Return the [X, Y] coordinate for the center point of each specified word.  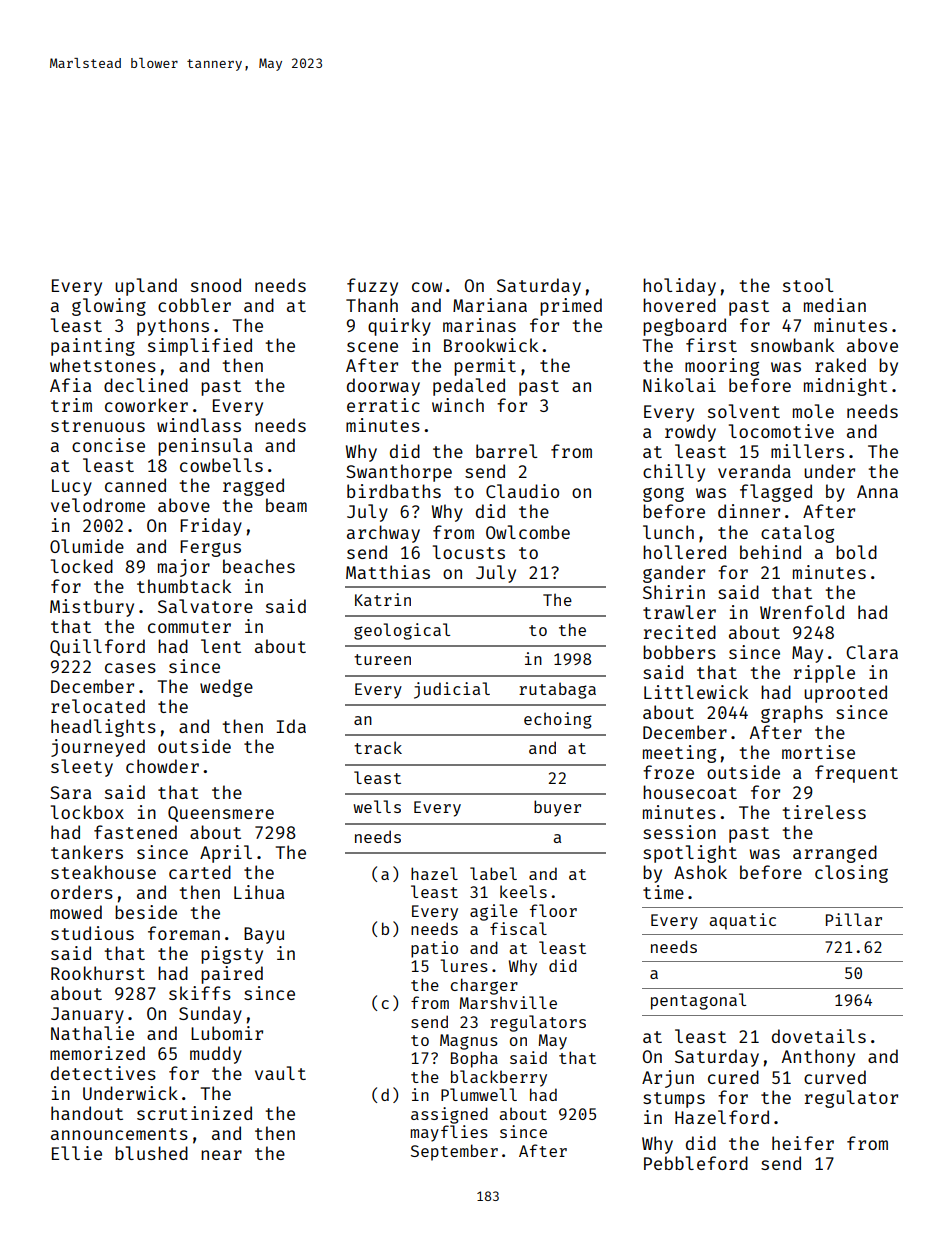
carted [200, 872]
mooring [722, 367]
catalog [797, 534]
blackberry [499, 1078]
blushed [151, 1153]
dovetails [819, 1036]
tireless [824, 812]
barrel [506, 451]
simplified [200, 347]
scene [372, 347]
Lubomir [227, 1033]
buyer [557, 808]
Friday [211, 527]
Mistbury [92, 608]
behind [770, 552]
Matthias [388, 572]
